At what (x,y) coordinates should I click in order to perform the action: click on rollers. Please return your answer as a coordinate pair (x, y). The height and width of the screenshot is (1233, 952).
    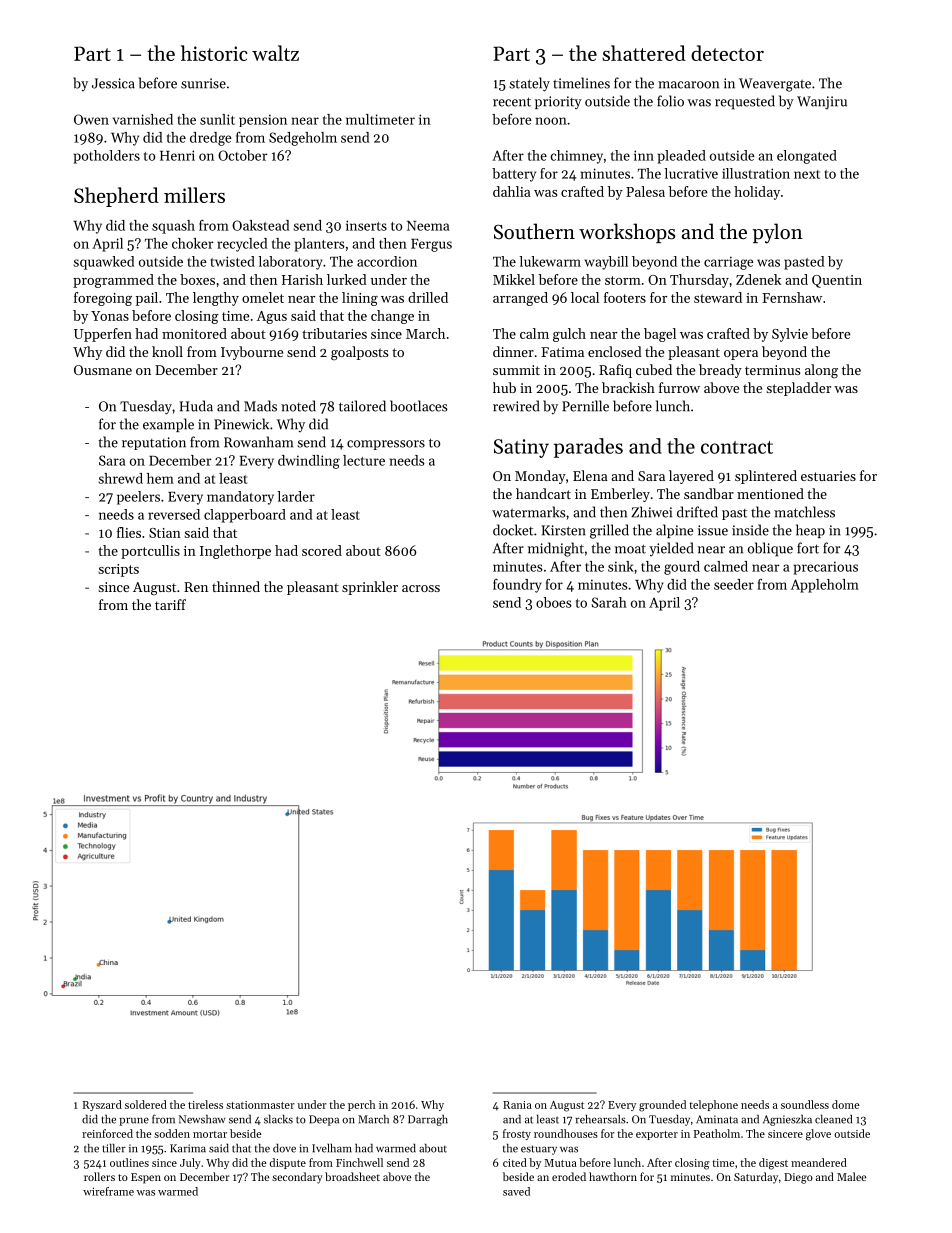
    Looking at the image, I should click on (99, 1176).
